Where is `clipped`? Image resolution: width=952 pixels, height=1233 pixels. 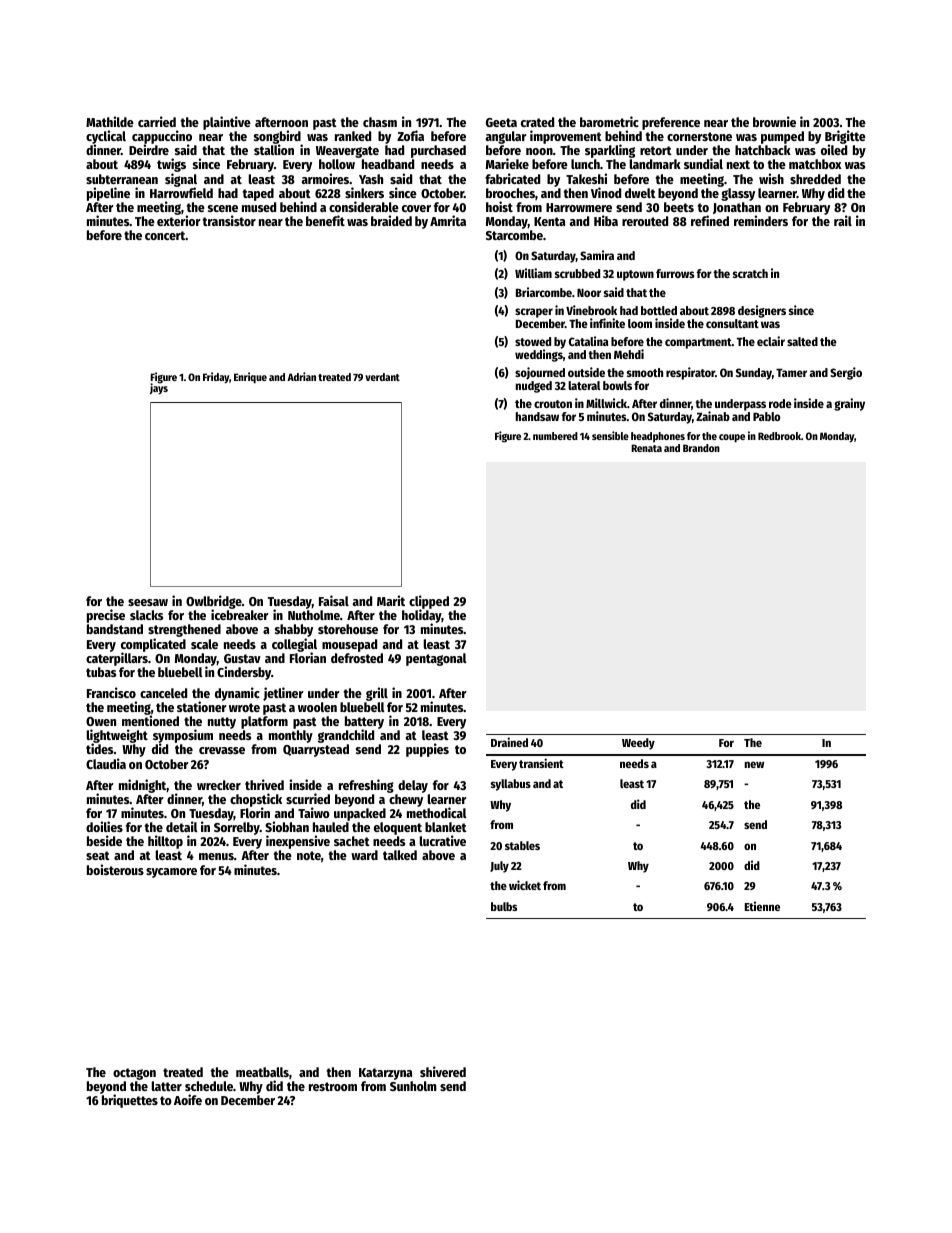 clipped is located at coordinates (429, 602).
